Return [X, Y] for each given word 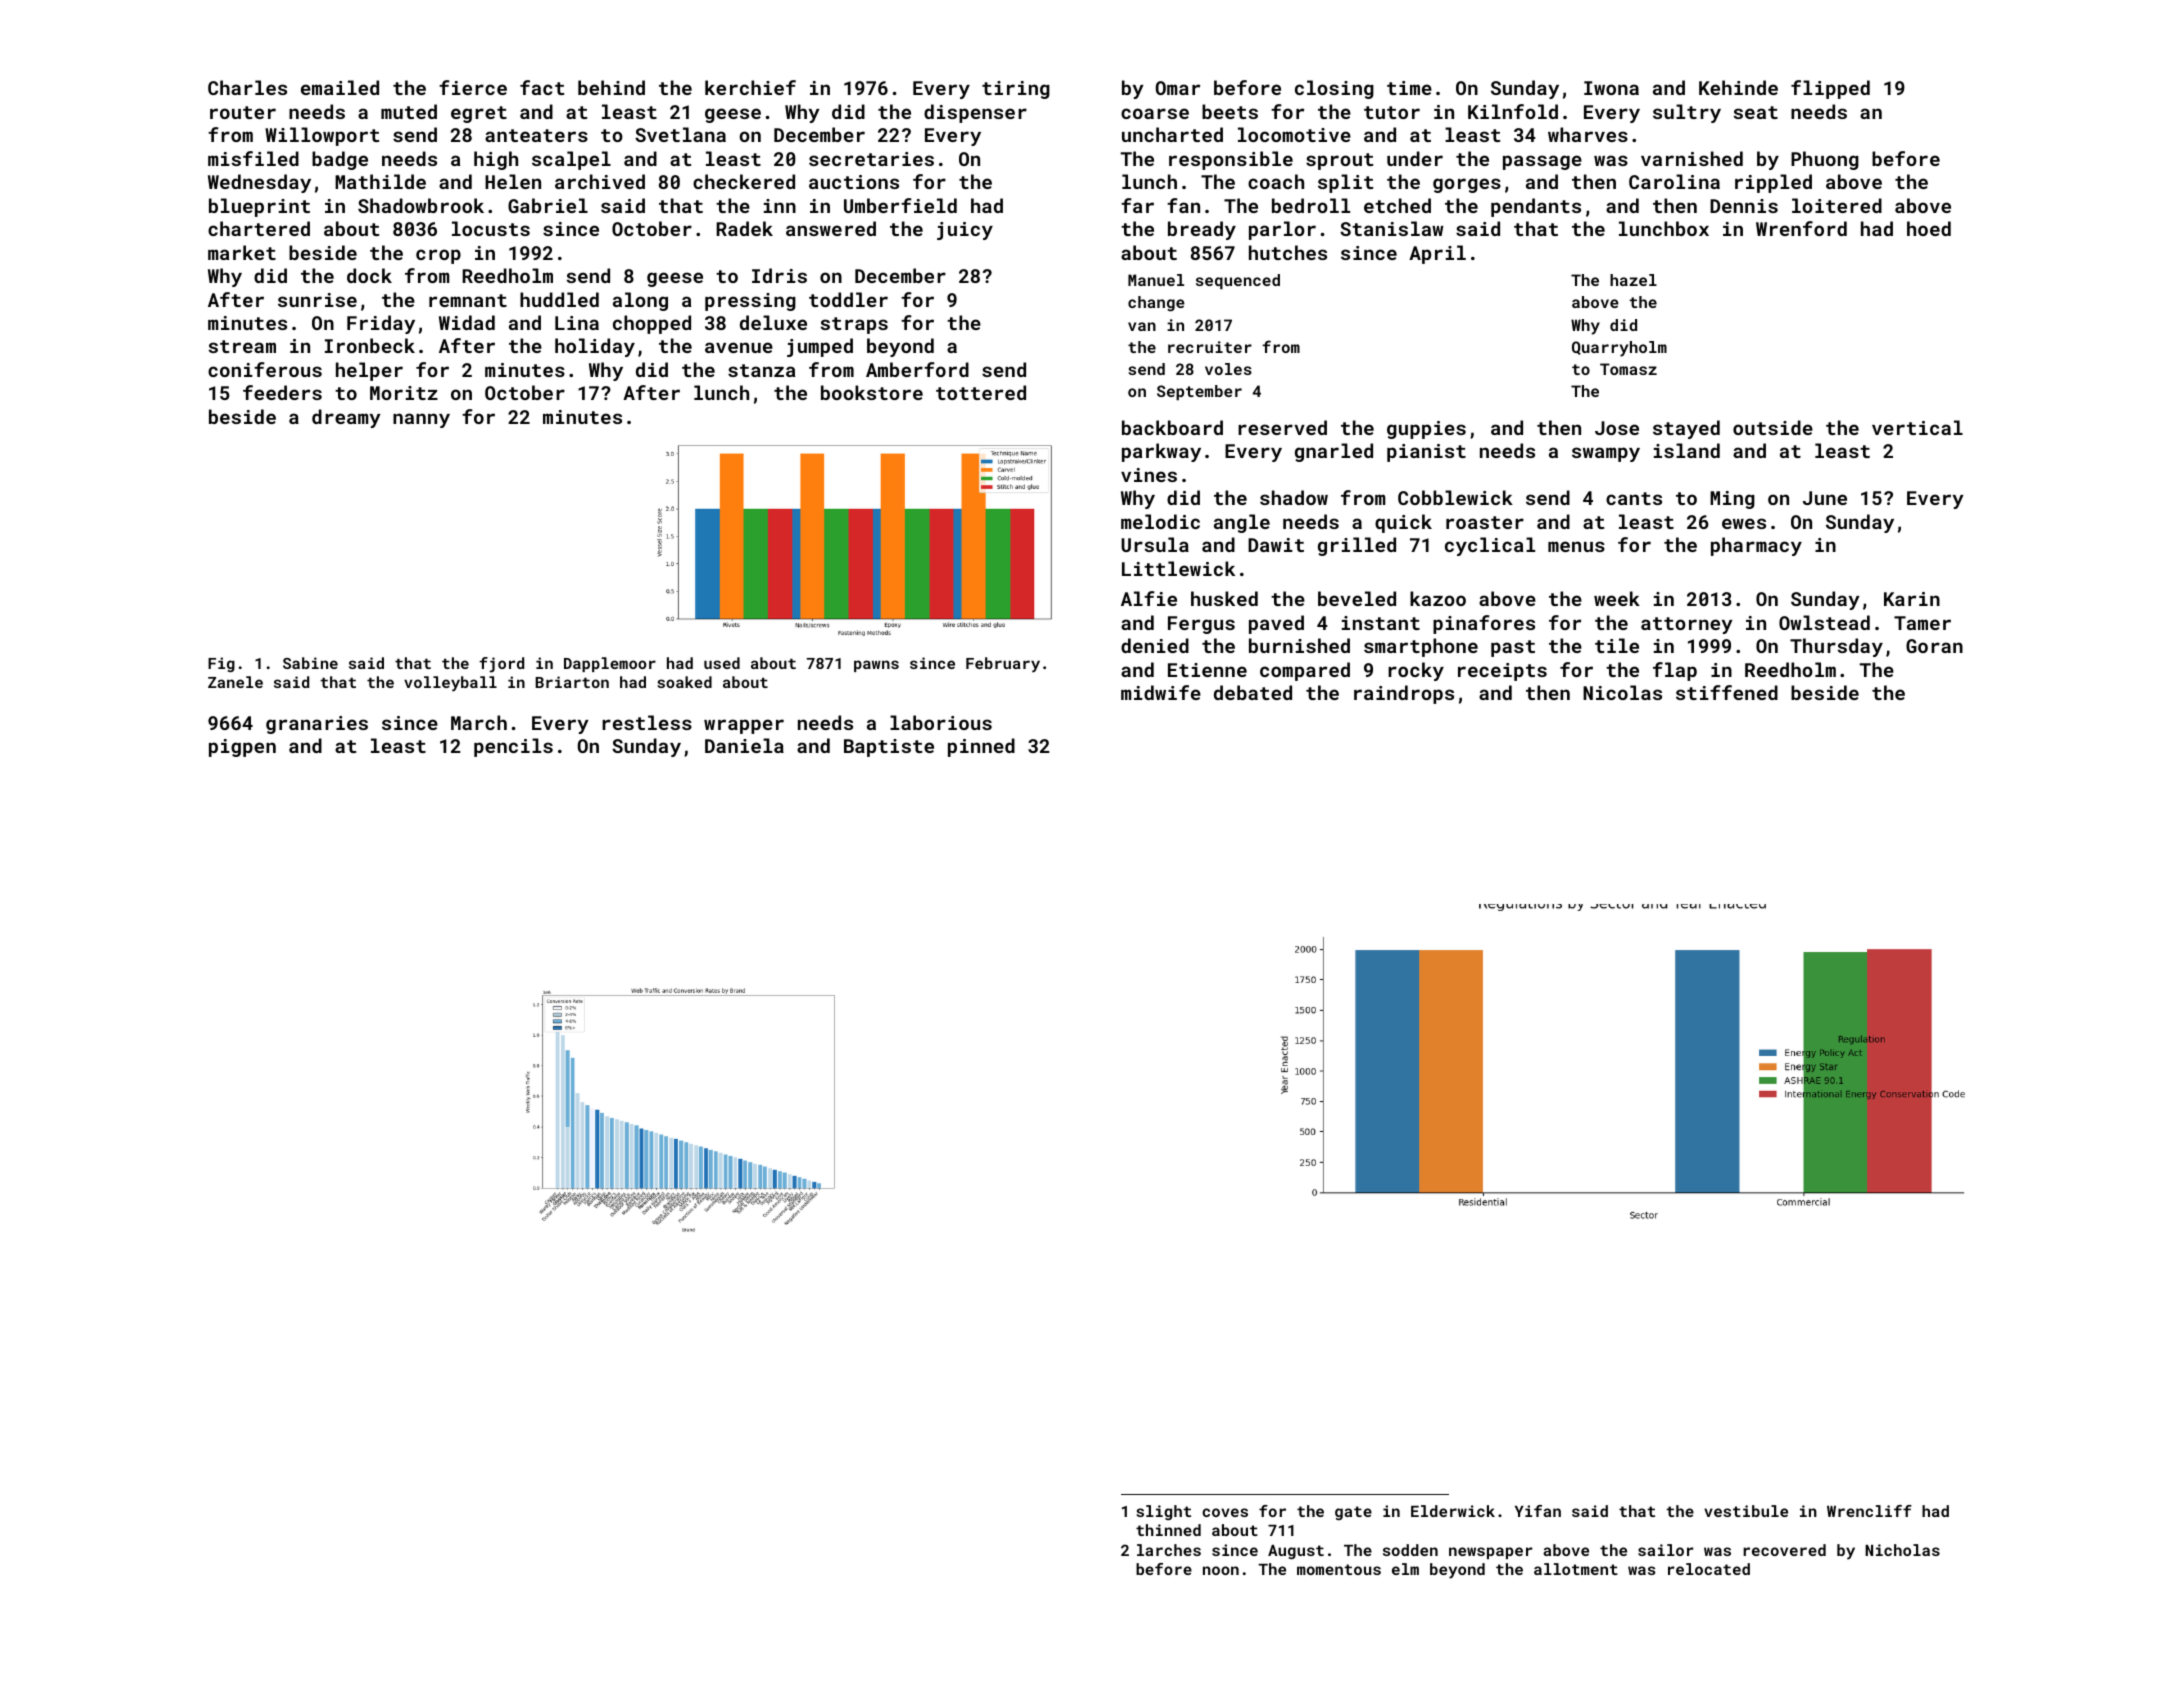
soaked [684, 682]
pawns [876, 666]
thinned [1168, 1530]
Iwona [1611, 88]
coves [1225, 1512]
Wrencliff [1869, 1511]
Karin [1912, 599]
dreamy [346, 418]
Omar [1178, 88]
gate [1353, 1513]
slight [1163, 1512]
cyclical [1490, 546]
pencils [513, 747]
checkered [744, 181]
